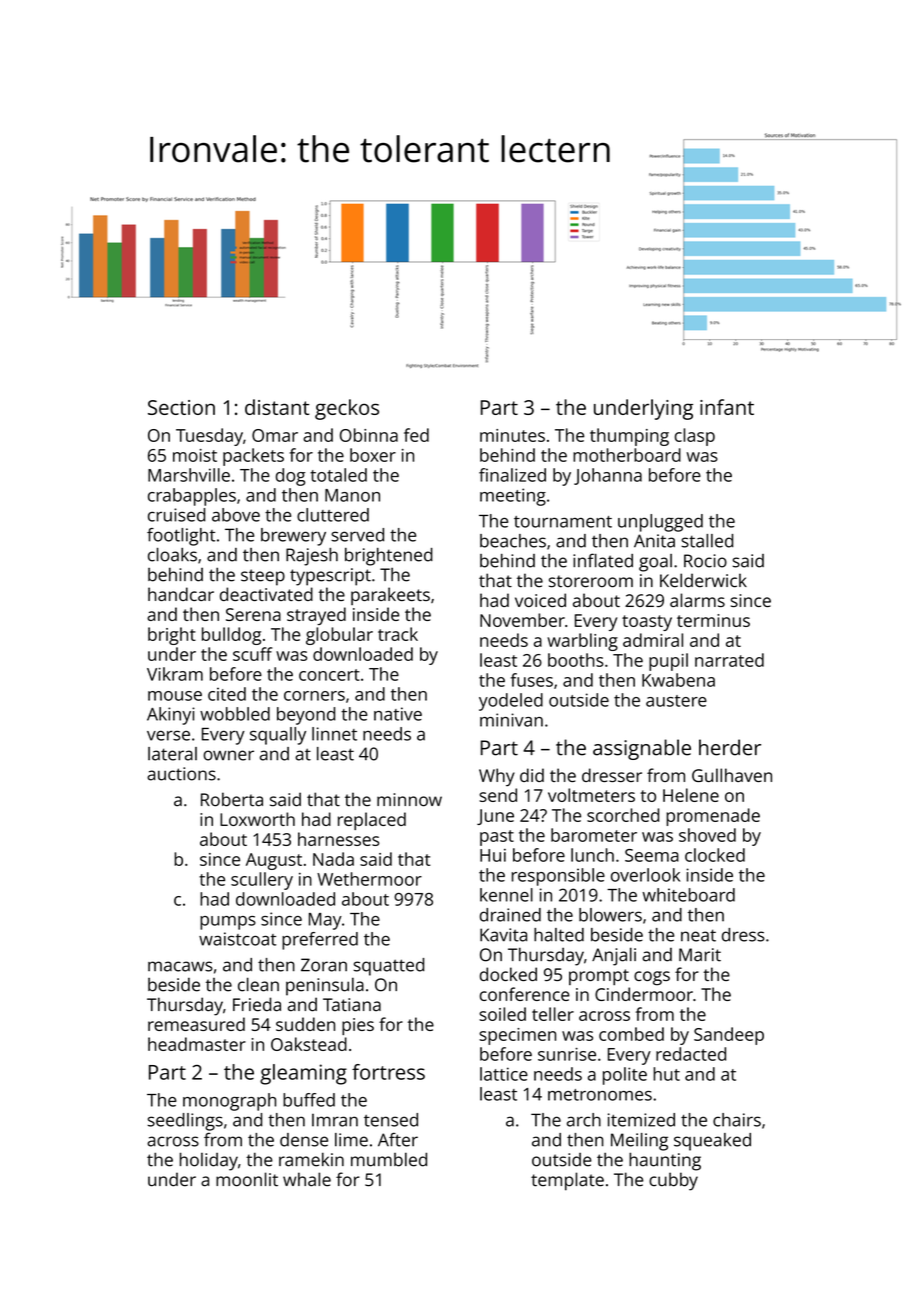 The width and height of the screenshot is (924, 1314). I want to click on track, so click(398, 634).
